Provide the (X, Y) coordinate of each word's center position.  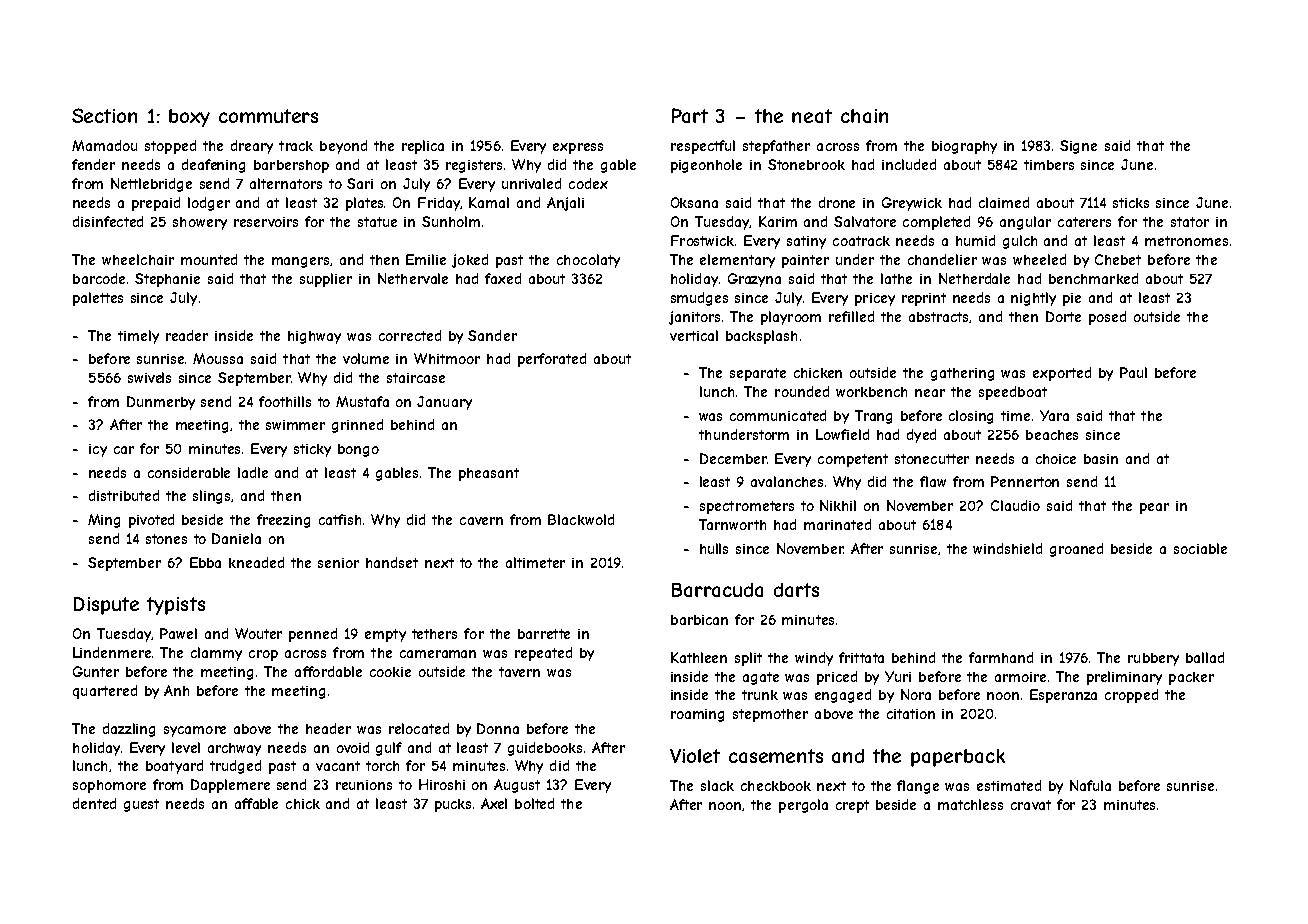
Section (104, 115)
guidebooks (545, 749)
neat (812, 116)
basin (1101, 459)
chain (864, 116)
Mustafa (362, 401)
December (733, 458)
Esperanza (1063, 696)
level (186, 747)
